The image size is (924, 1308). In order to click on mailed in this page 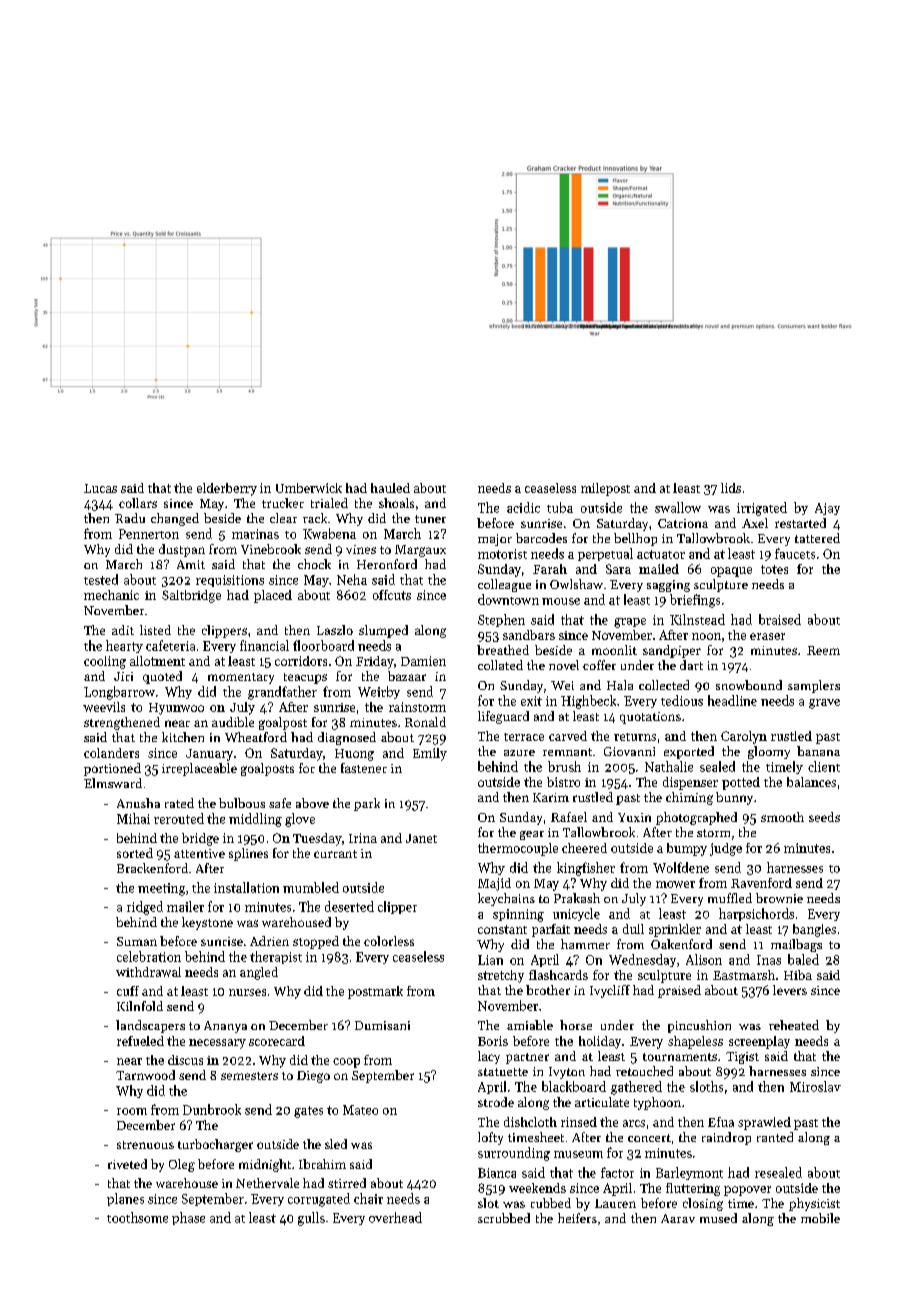, I will do `click(659, 569)`.
